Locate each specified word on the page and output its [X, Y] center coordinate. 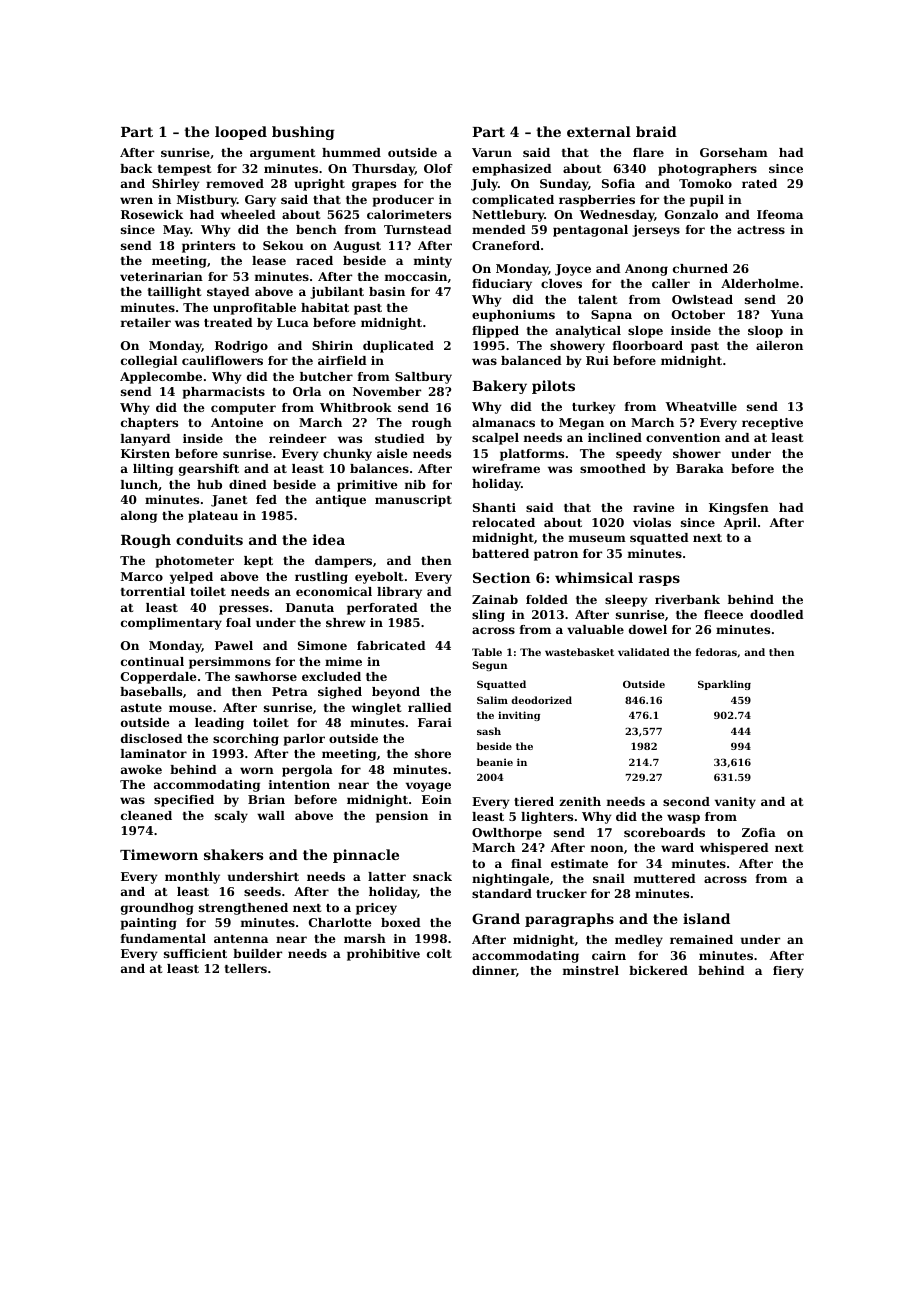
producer [403, 201]
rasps [659, 580]
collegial [149, 362]
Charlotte [340, 922]
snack [432, 876]
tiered [534, 801]
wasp [683, 819]
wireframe [506, 468]
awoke [141, 769]
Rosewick [152, 214]
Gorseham [734, 152]
